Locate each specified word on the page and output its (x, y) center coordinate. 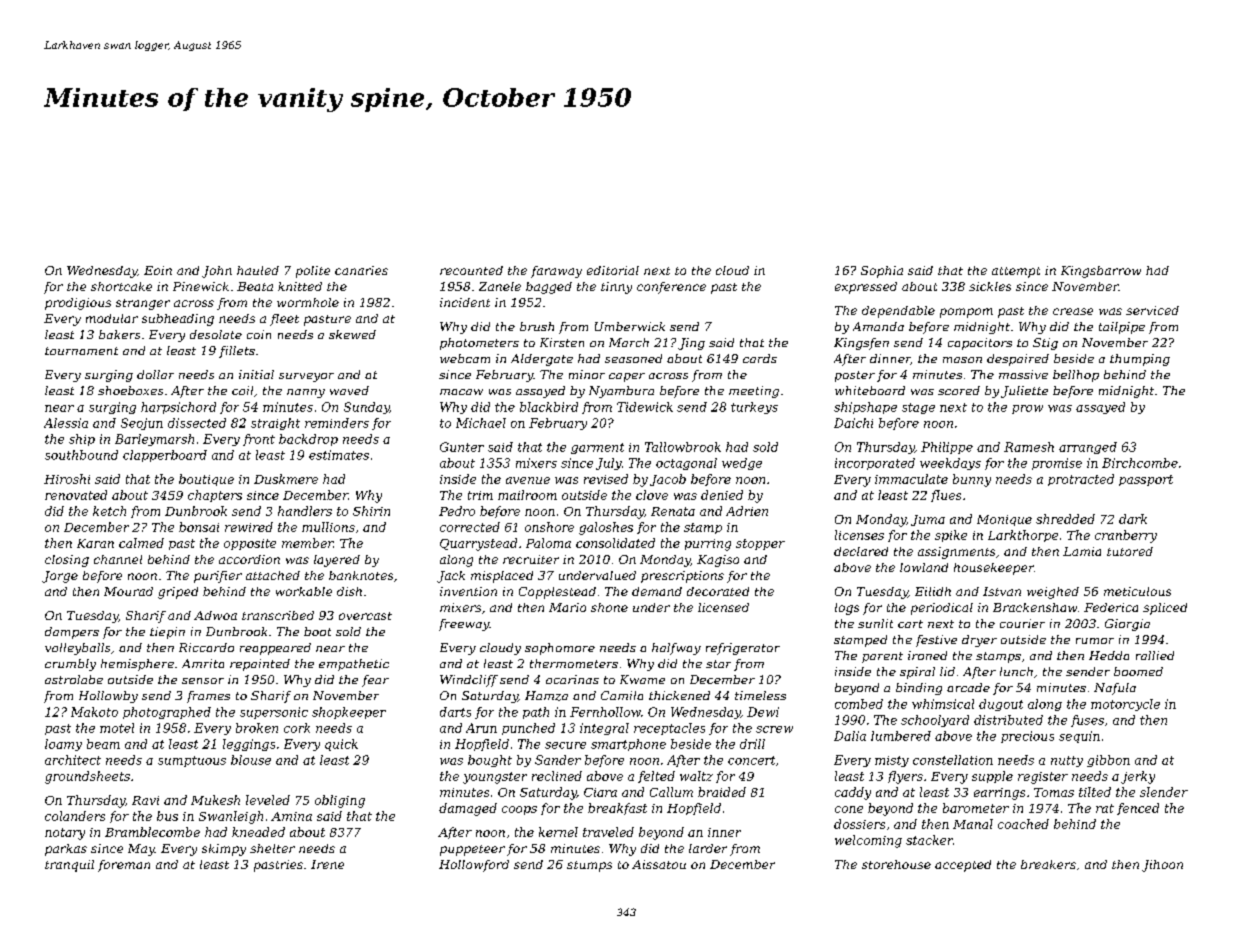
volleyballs (77, 649)
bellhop (1076, 376)
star (718, 664)
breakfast (617, 809)
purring (708, 545)
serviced (1152, 310)
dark (1133, 519)
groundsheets (87, 777)
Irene (327, 864)
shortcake (121, 286)
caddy (853, 793)
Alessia (66, 423)
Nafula (1115, 689)
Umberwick (630, 326)
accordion (249, 559)
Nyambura (621, 392)
